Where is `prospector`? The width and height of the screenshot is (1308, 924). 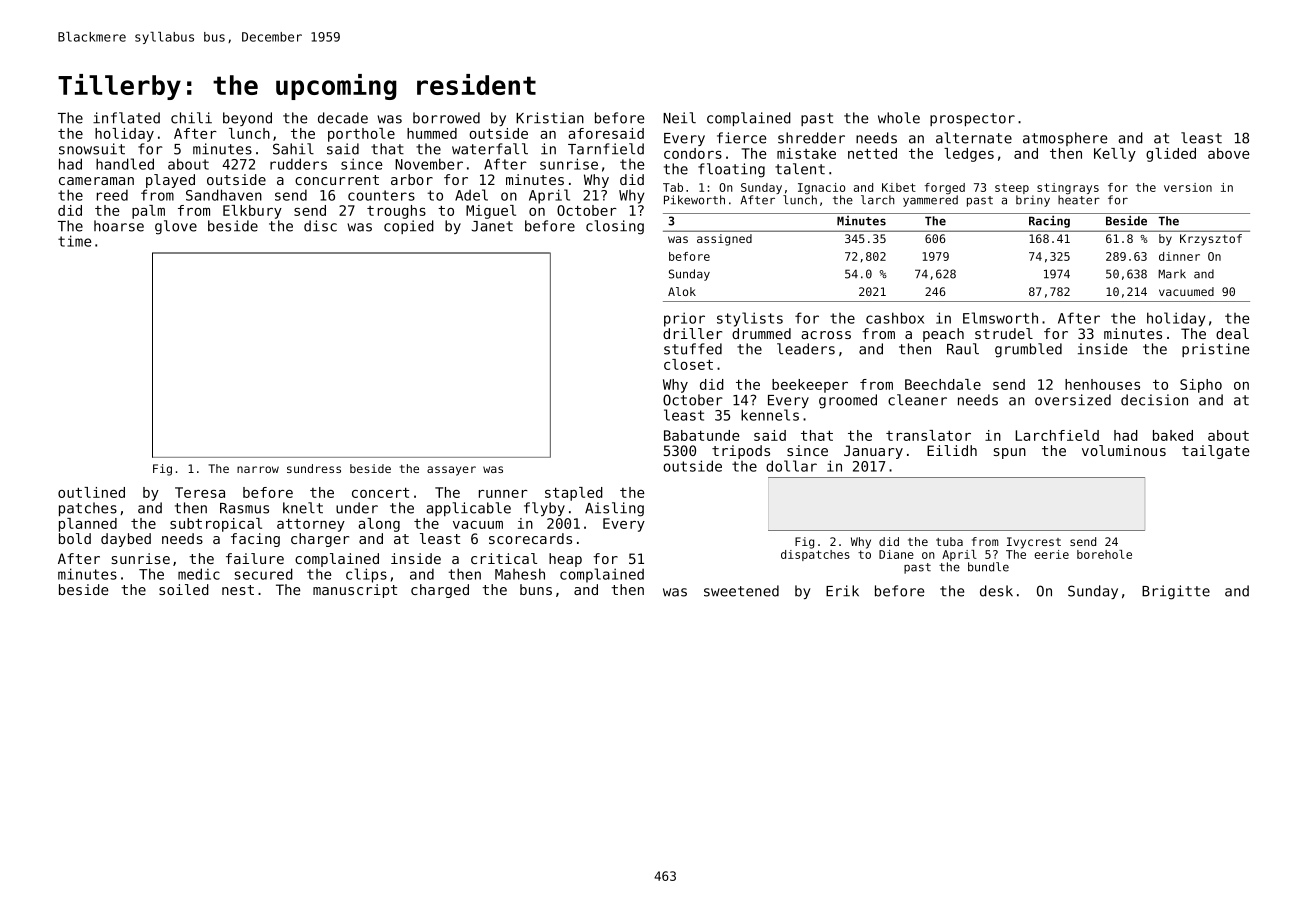
prospector is located at coordinates (972, 119).
